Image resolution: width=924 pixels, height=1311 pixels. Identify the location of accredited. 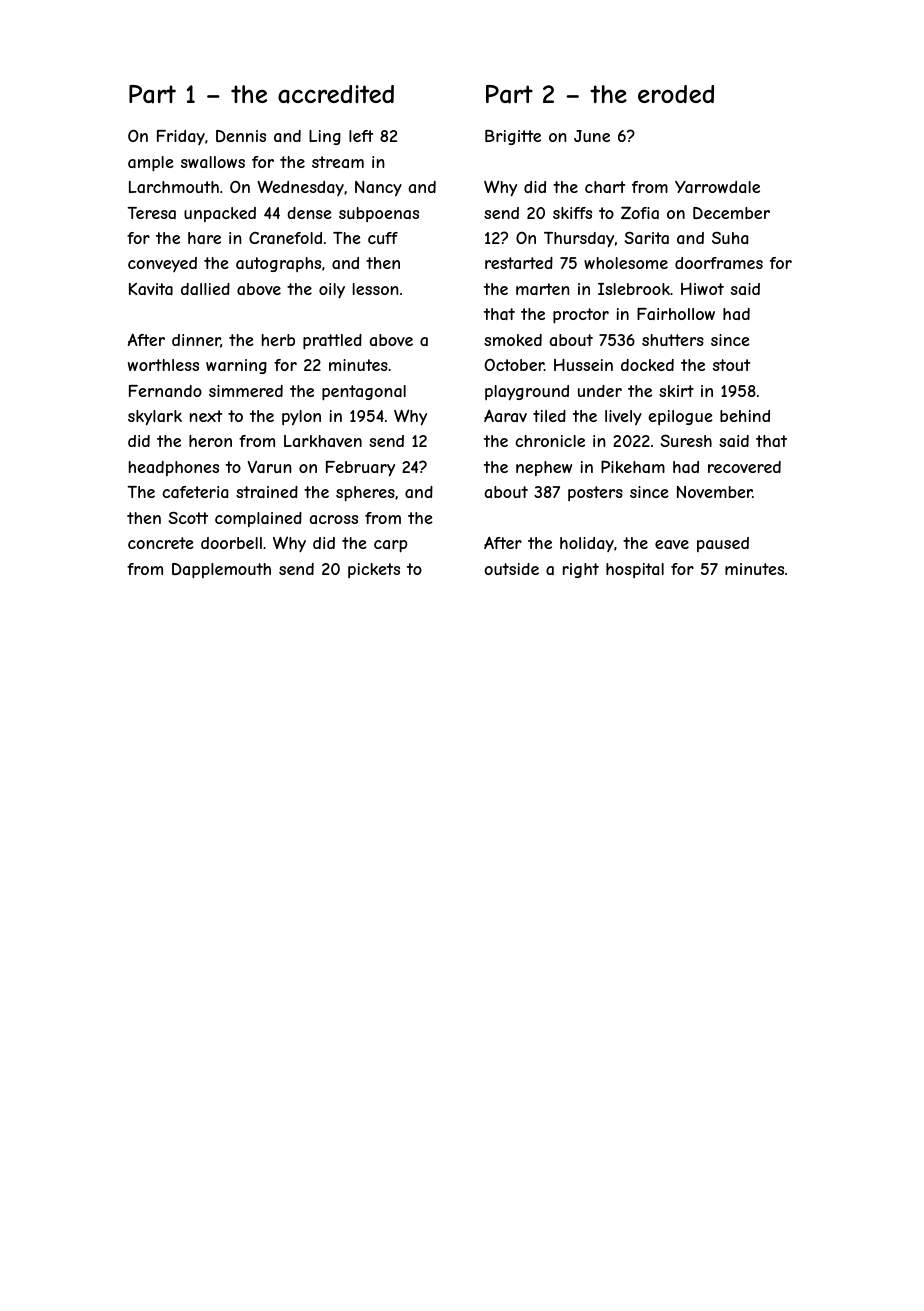
(336, 94).
